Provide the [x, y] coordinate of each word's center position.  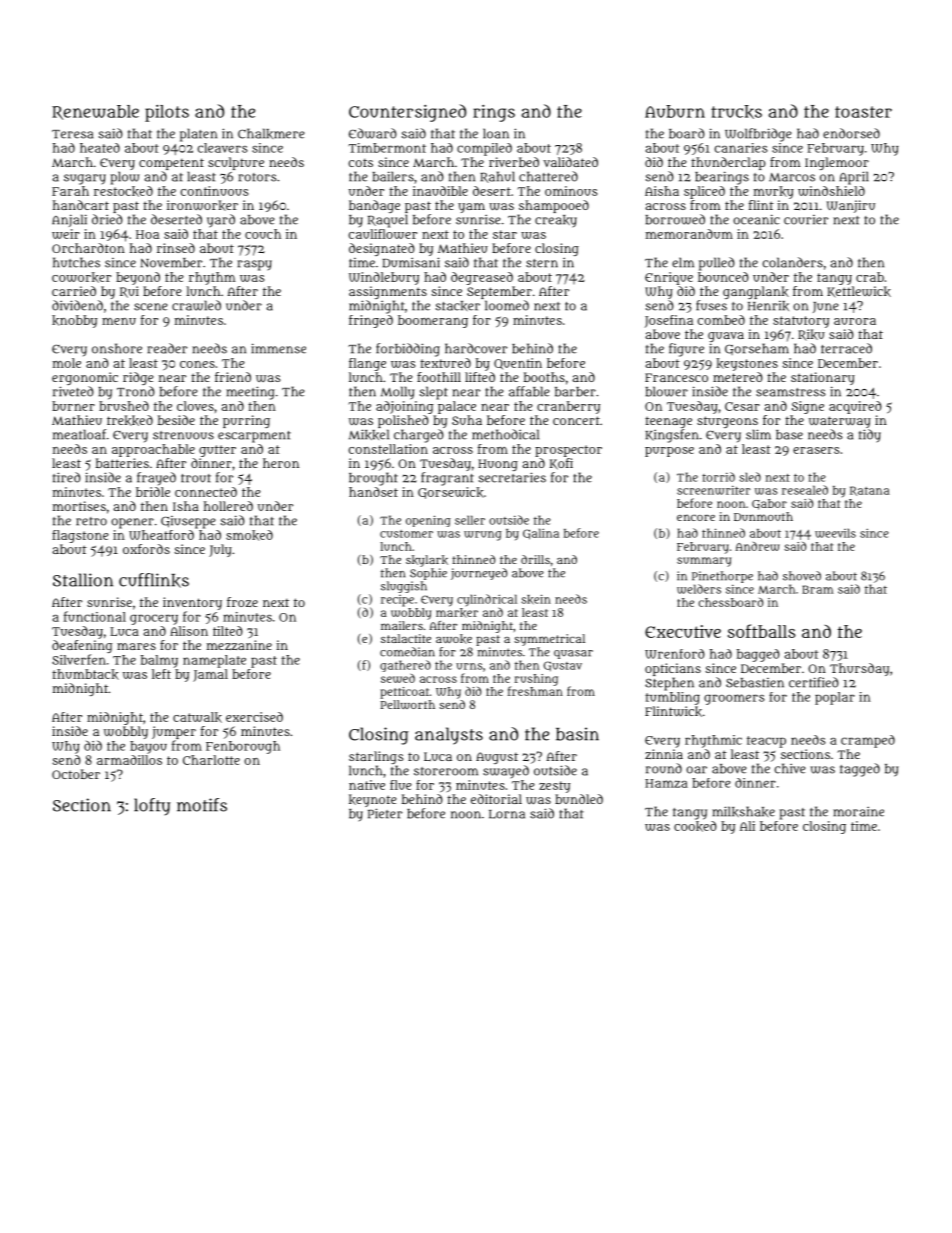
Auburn [675, 111]
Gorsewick [451, 493]
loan [496, 133]
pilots [167, 113]
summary [704, 562]
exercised [254, 717]
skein [536, 599]
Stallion [83, 580]
